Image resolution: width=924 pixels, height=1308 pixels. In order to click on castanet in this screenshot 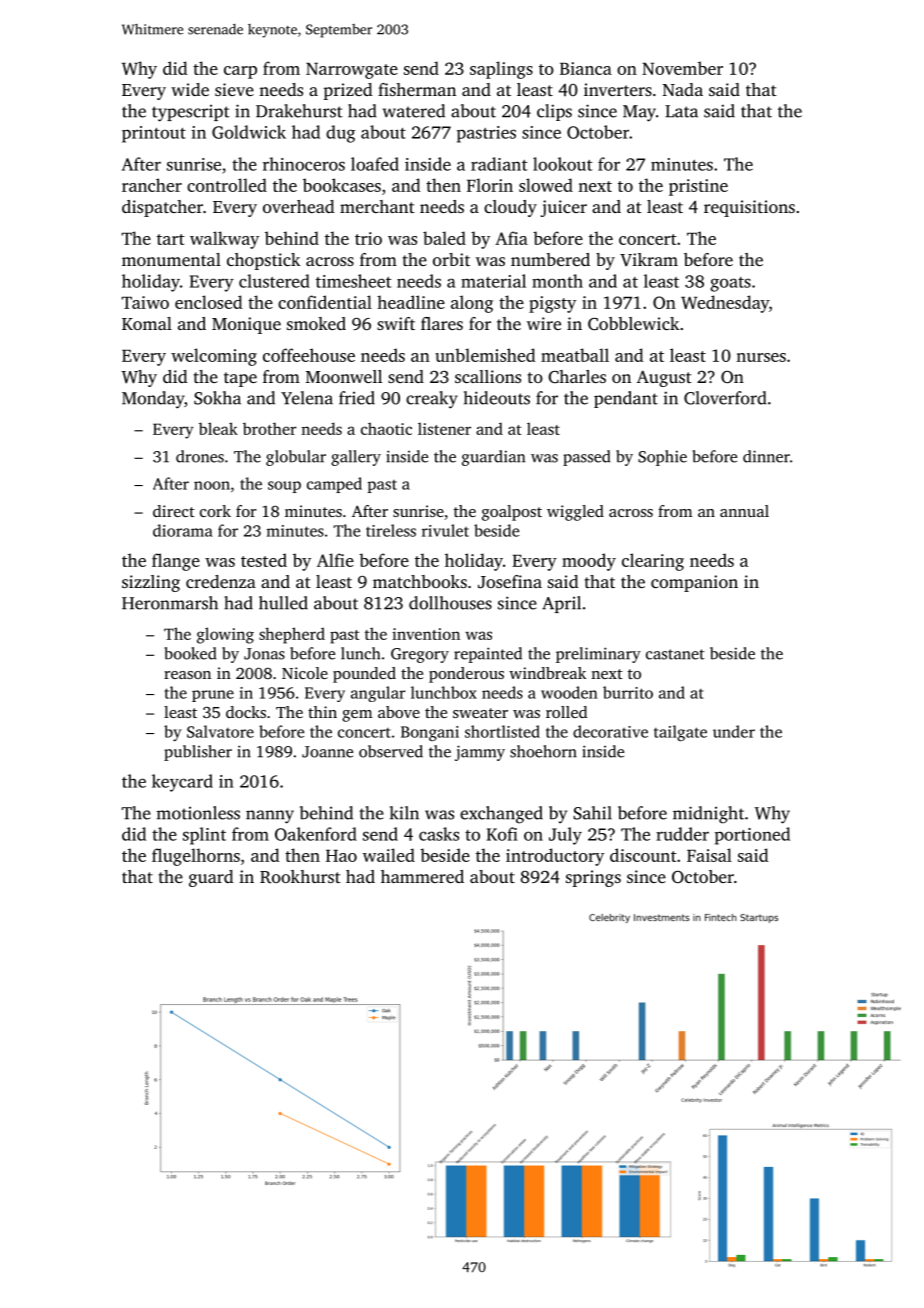, I will do `click(675, 654)`.
